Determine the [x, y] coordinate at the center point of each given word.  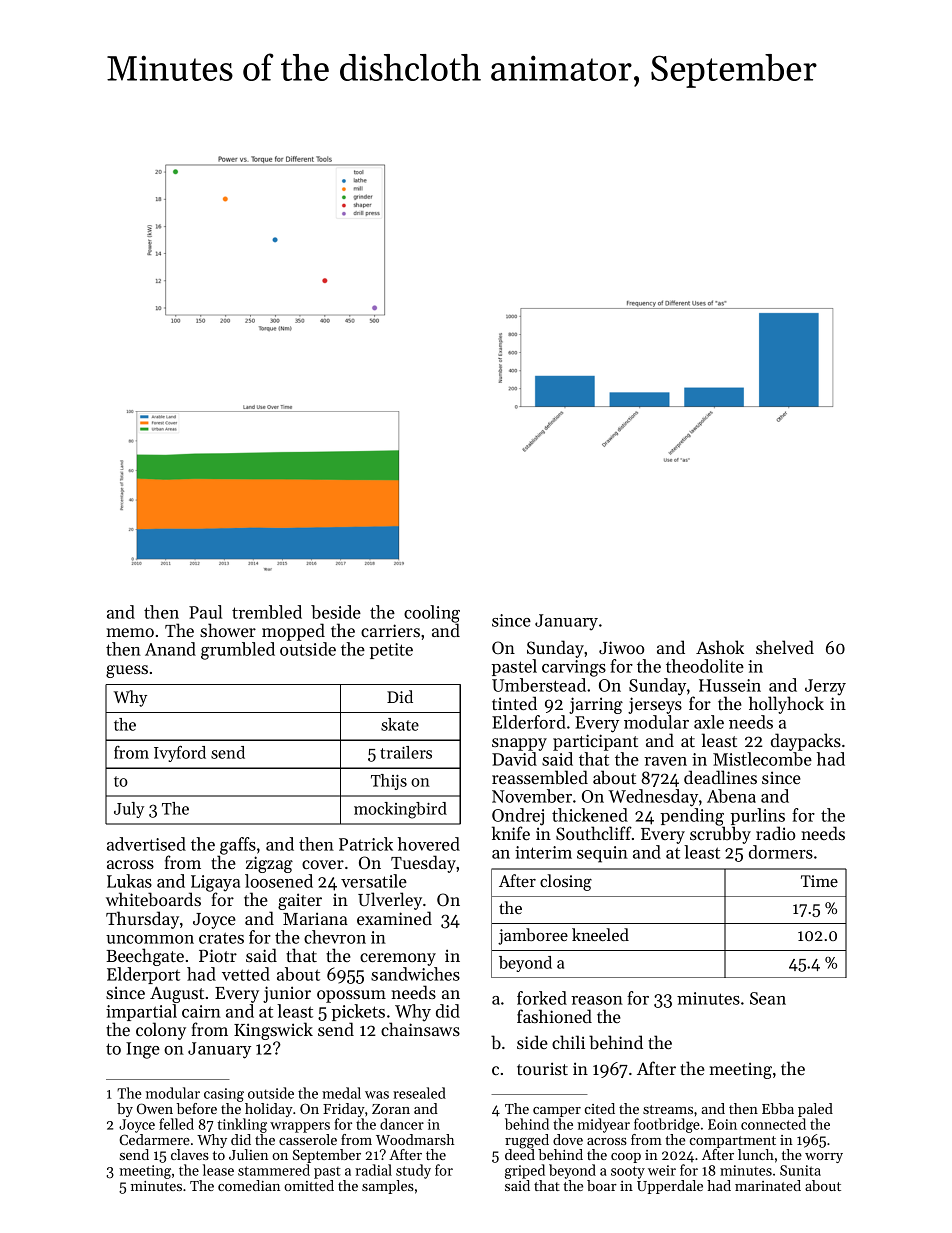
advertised [146, 844]
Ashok [720, 647]
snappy [519, 744]
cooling [432, 614]
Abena [731, 796]
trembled [267, 612]
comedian [249, 1185]
